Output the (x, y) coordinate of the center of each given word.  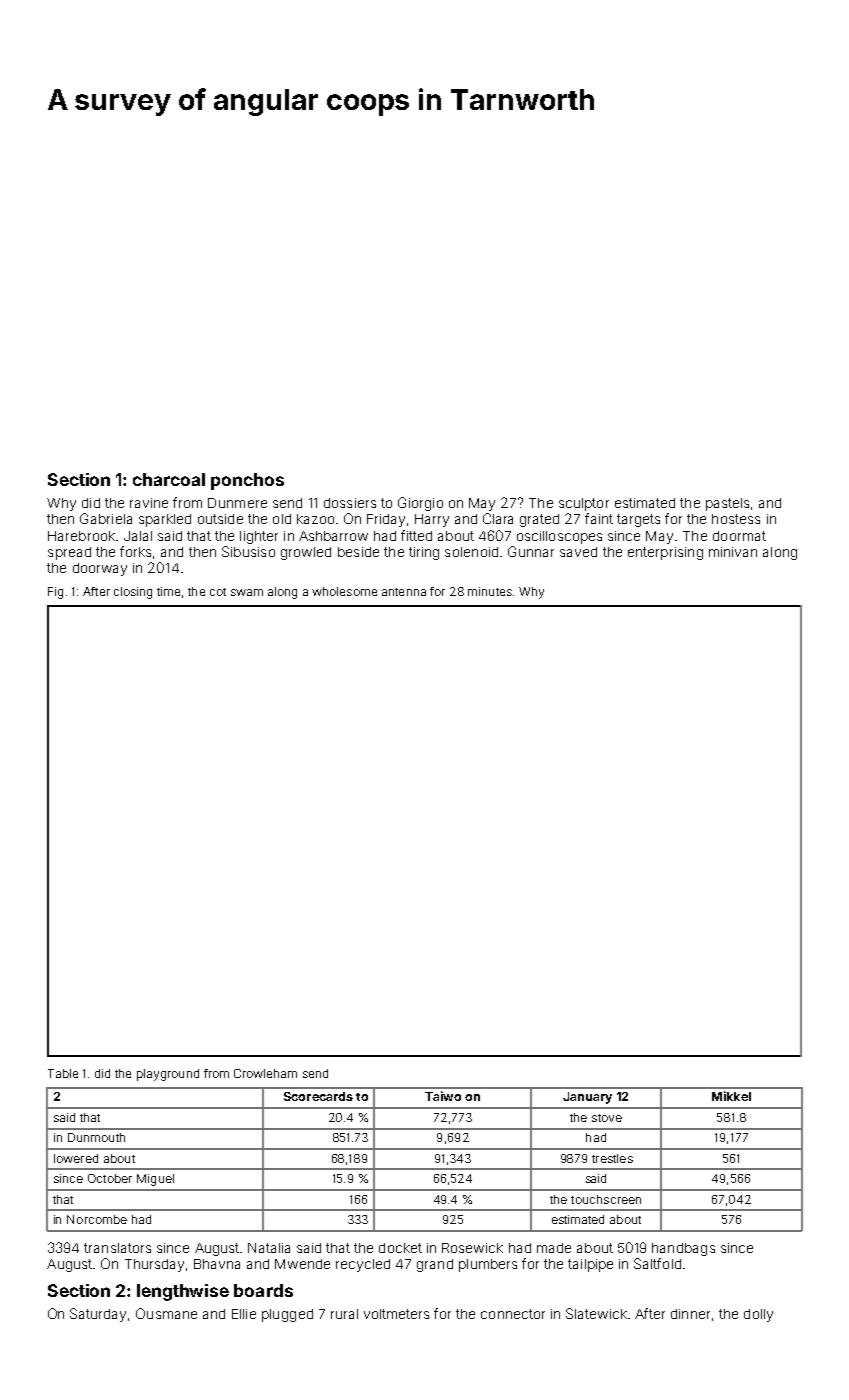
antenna (404, 592)
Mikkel (731, 1096)
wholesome (344, 591)
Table (63, 1073)
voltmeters (396, 1314)
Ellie (244, 1314)
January (587, 1098)
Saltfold (657, 1263)
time (168, 591)
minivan (733, 552)
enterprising (665, 553)
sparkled (165, 520)
